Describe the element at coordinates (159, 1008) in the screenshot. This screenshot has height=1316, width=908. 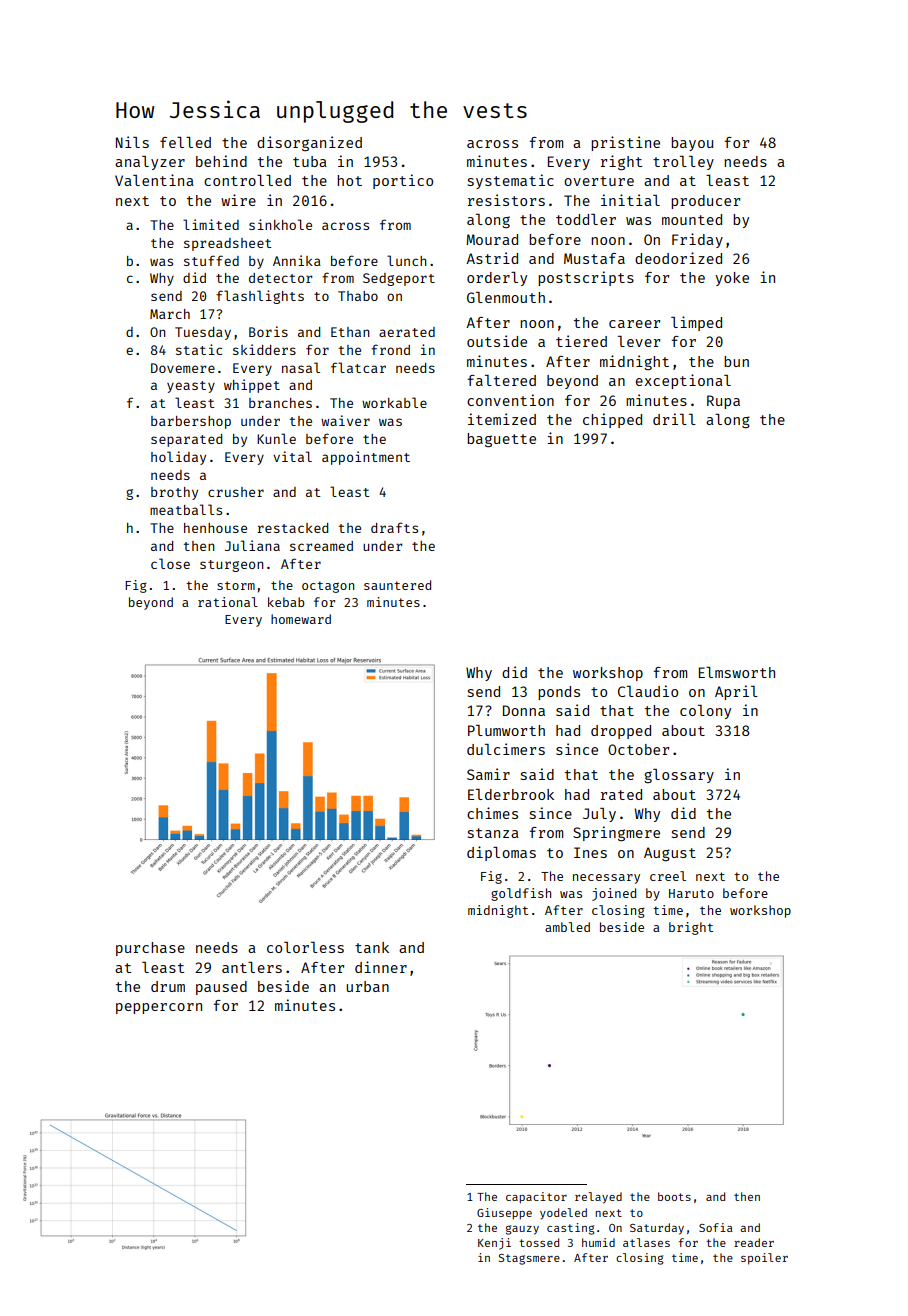
I see `peppercorn` at that location.
